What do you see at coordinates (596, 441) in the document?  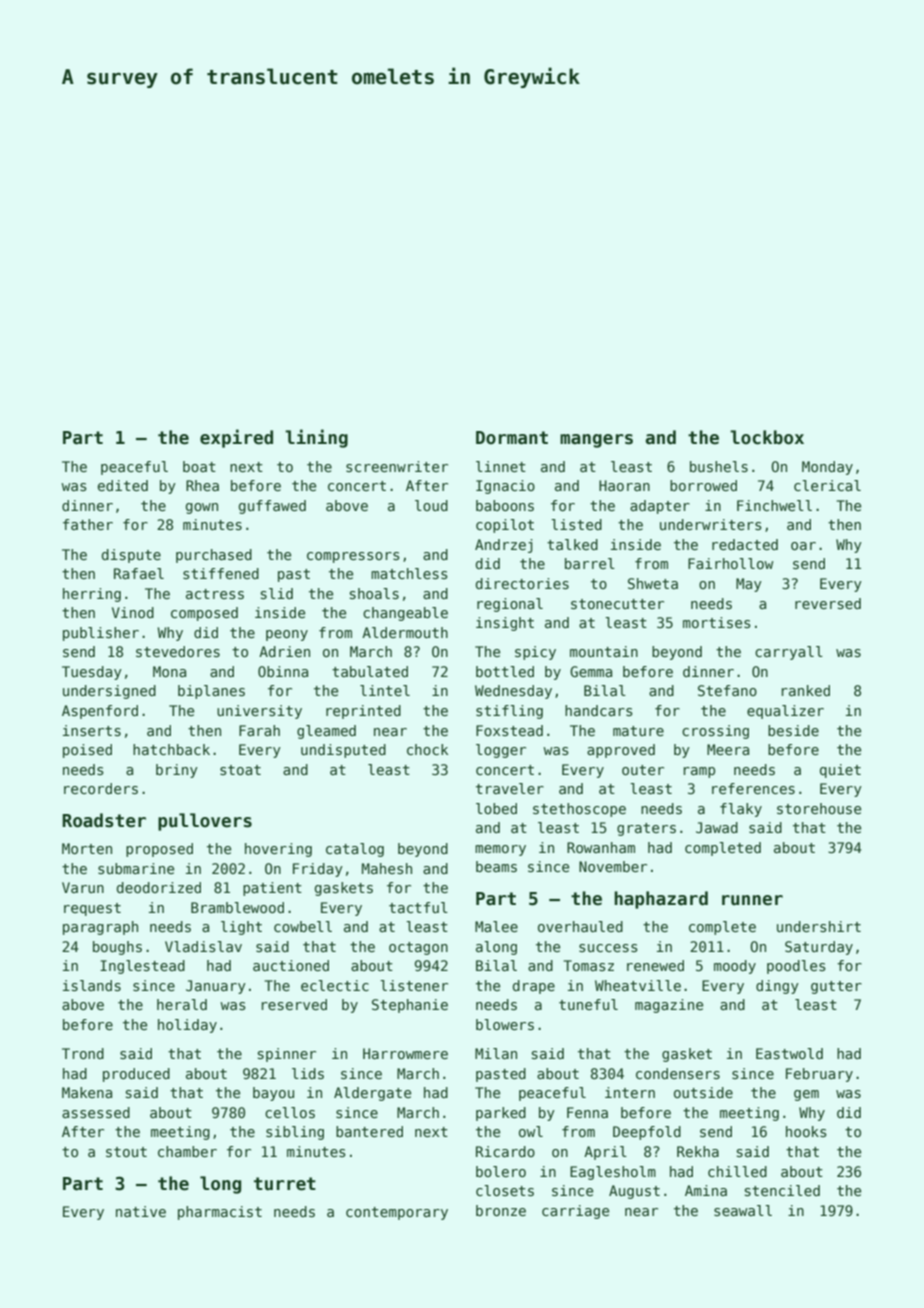 I see `mangers` at bounding box center [596, 441].
